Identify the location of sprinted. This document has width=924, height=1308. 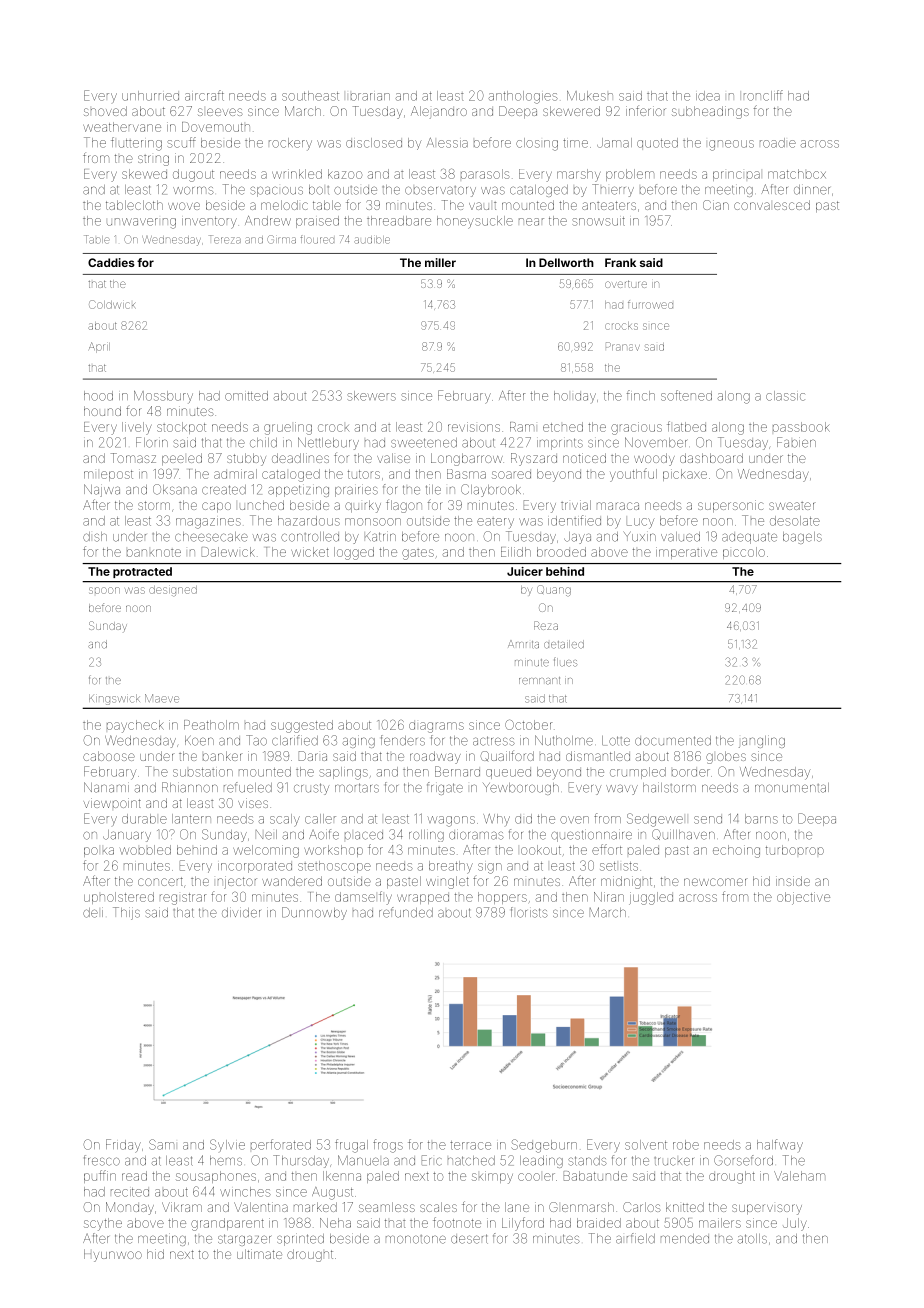
(300, 1239).
